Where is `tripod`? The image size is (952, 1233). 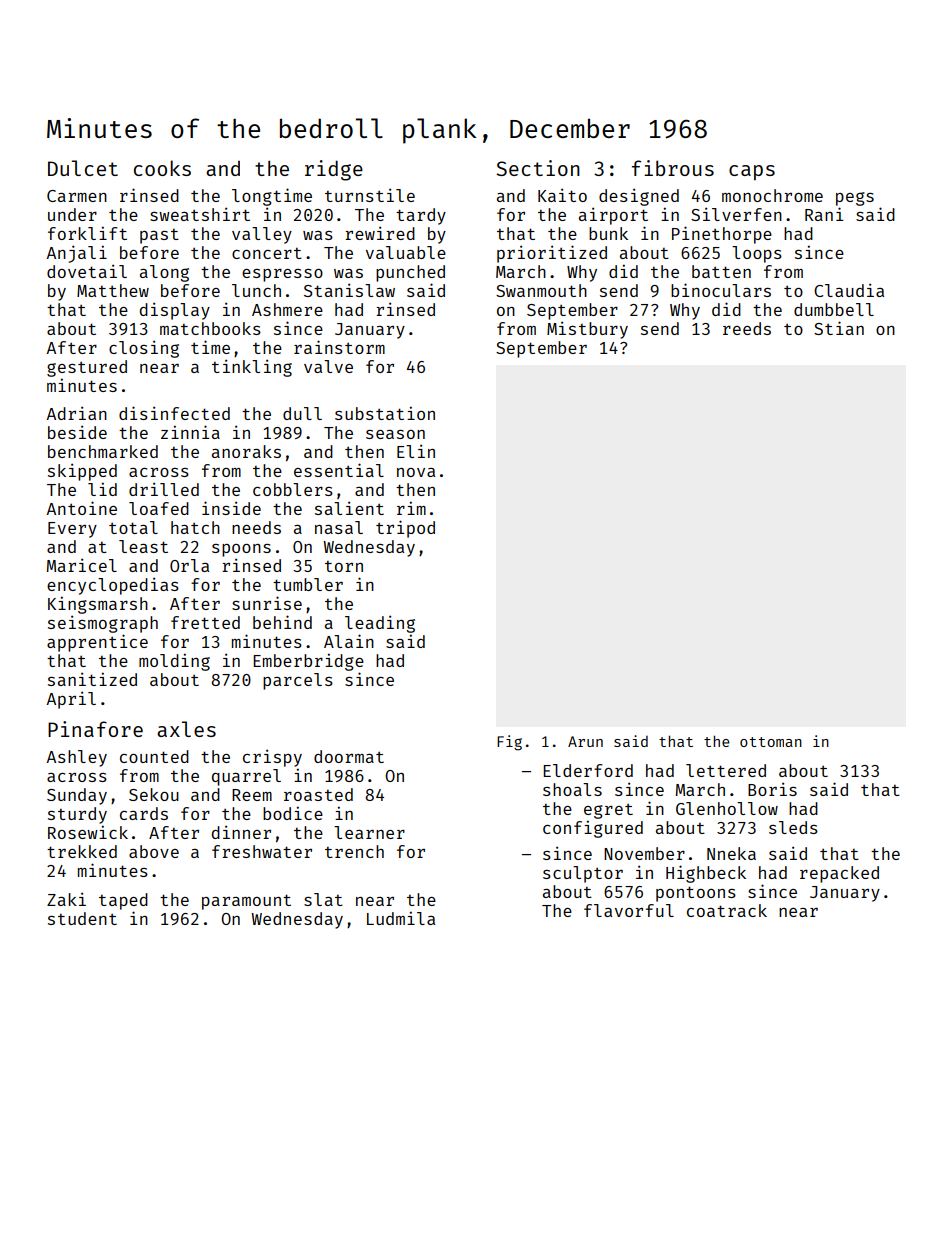
tripod is located at coordinates (405, 529).
